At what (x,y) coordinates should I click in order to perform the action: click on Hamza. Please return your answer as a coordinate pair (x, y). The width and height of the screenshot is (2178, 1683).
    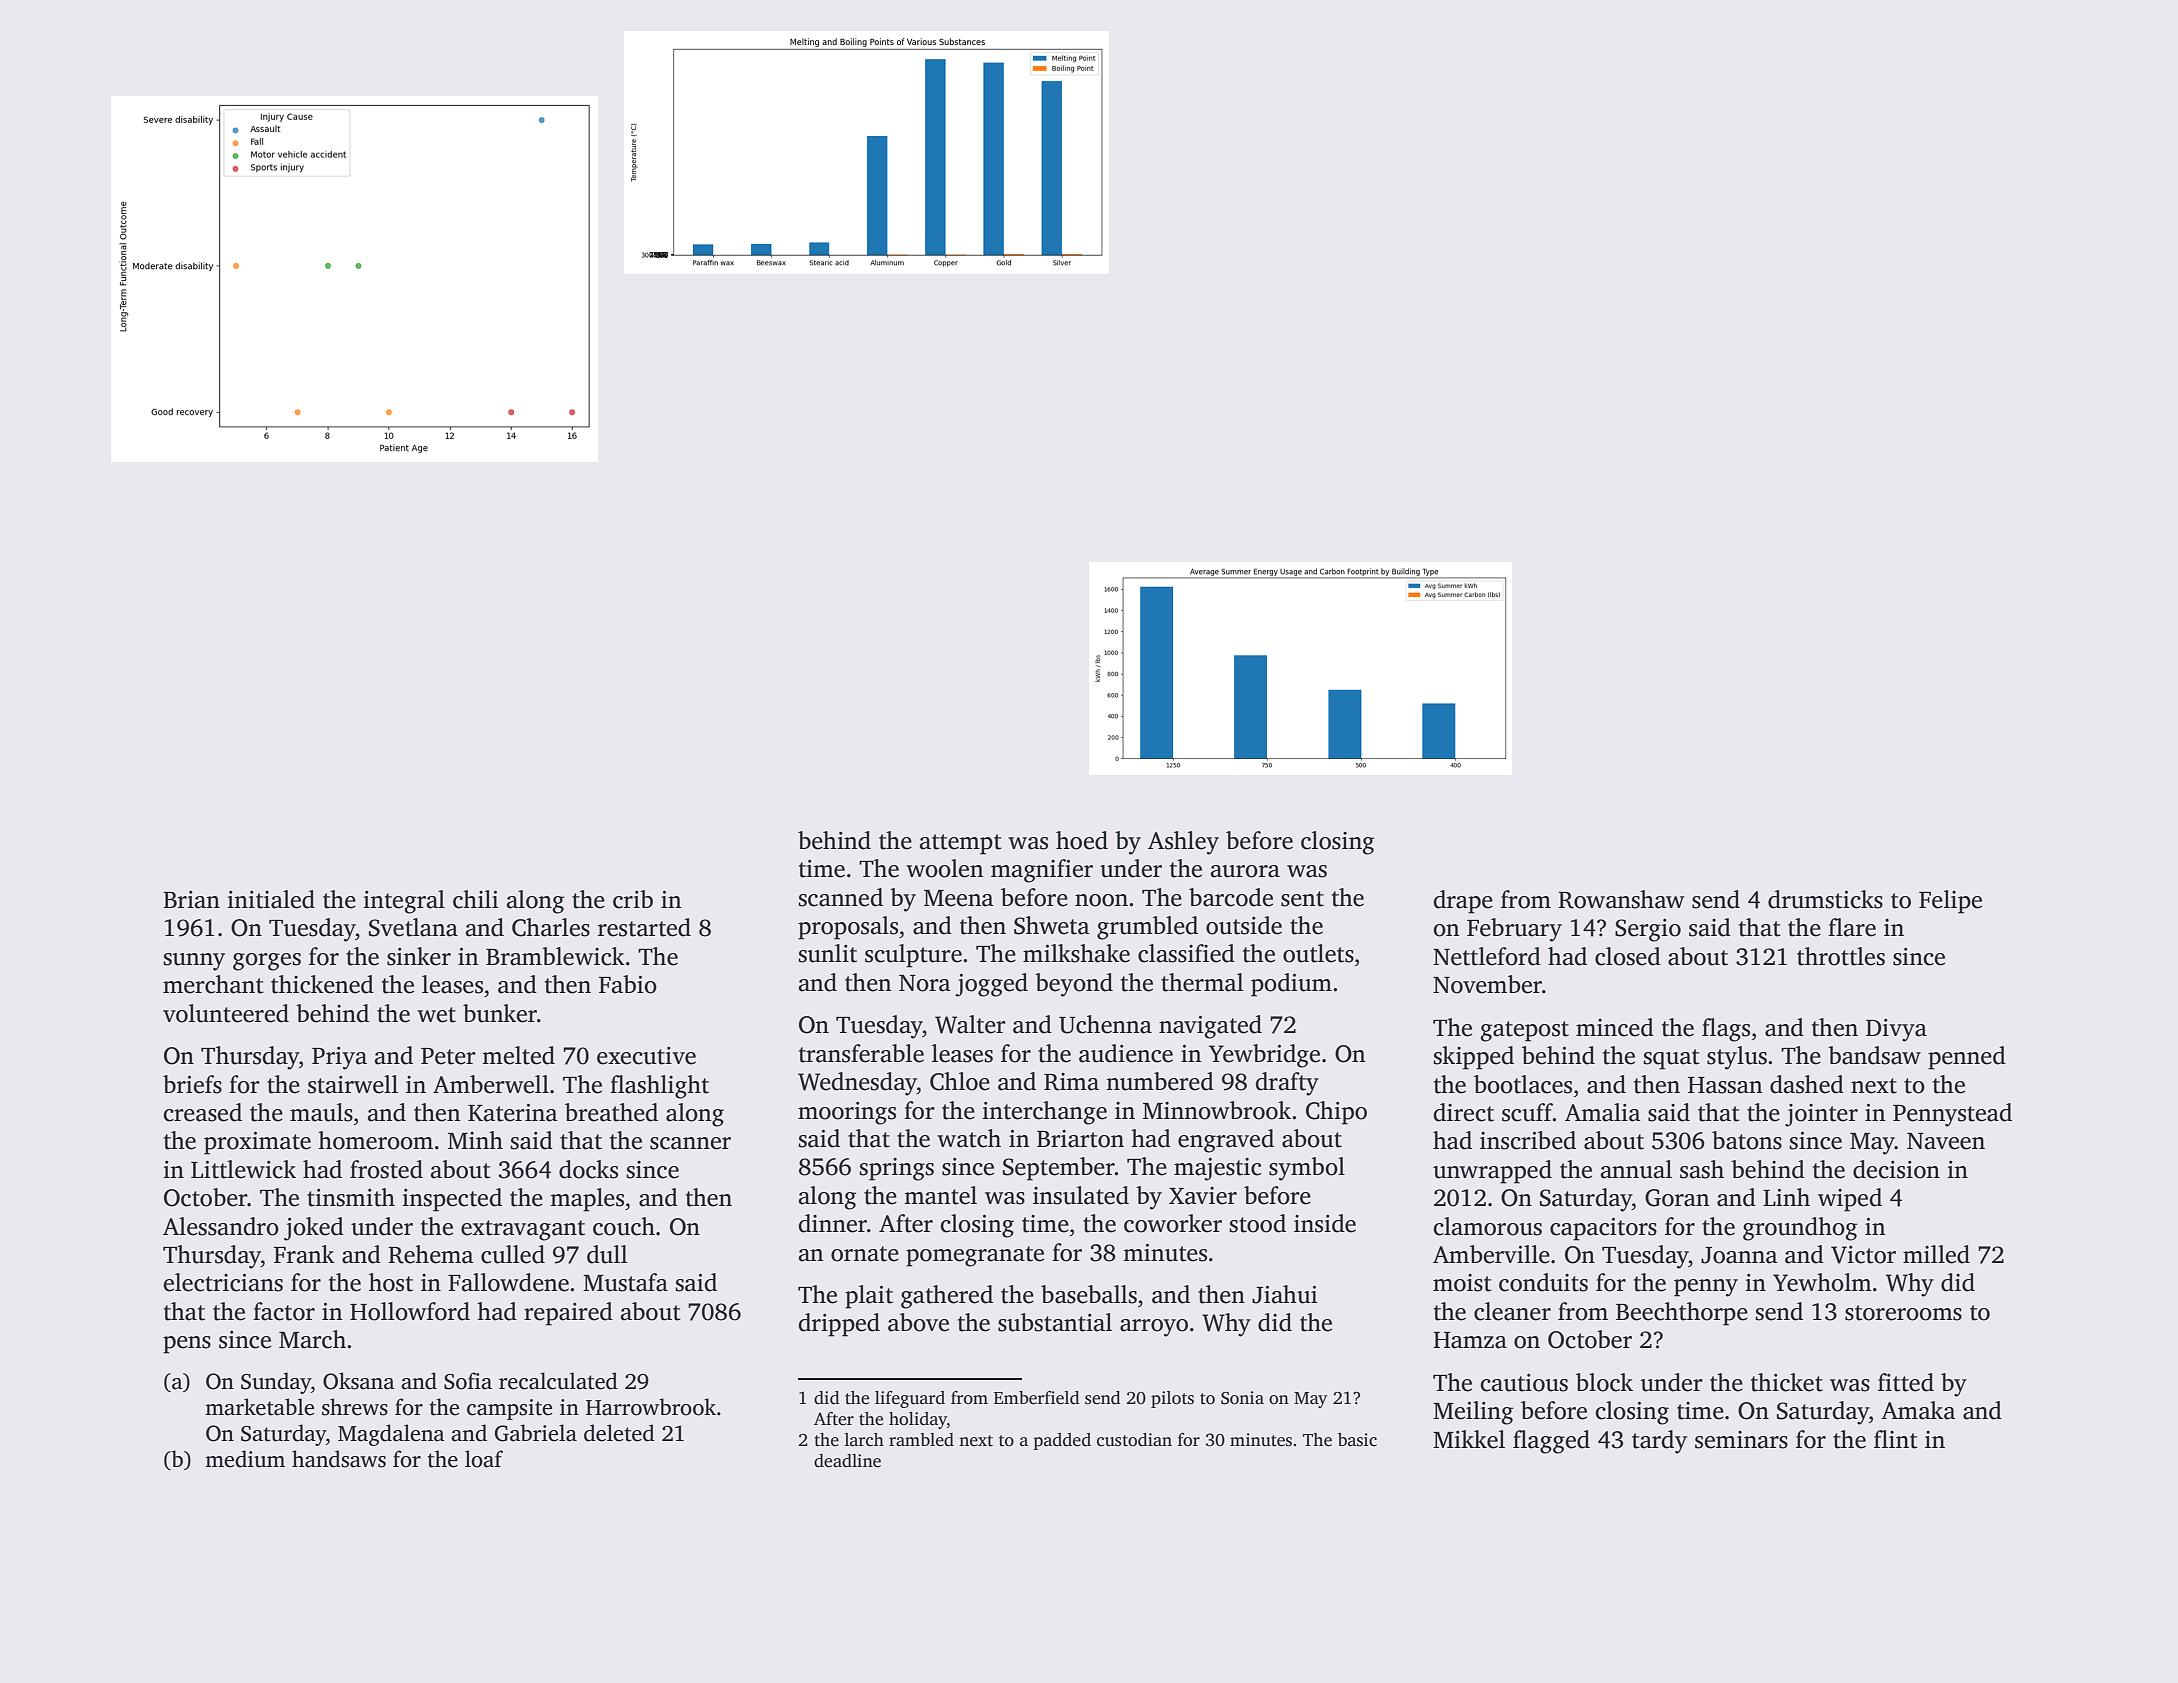
    Looking at the image, I should click on (1470, 1340).
